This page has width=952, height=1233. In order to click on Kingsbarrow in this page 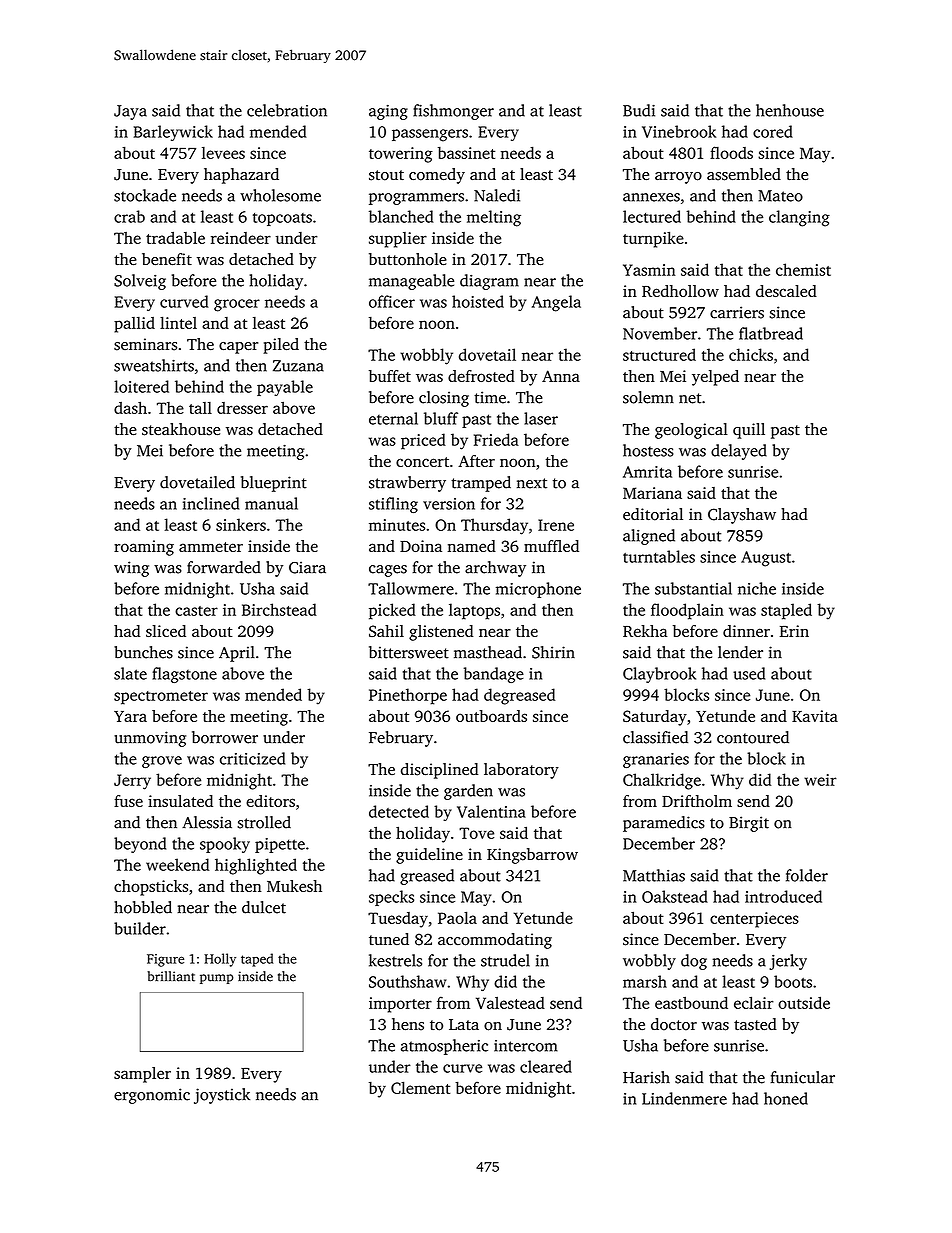, I will do `click(532, 856)`.
